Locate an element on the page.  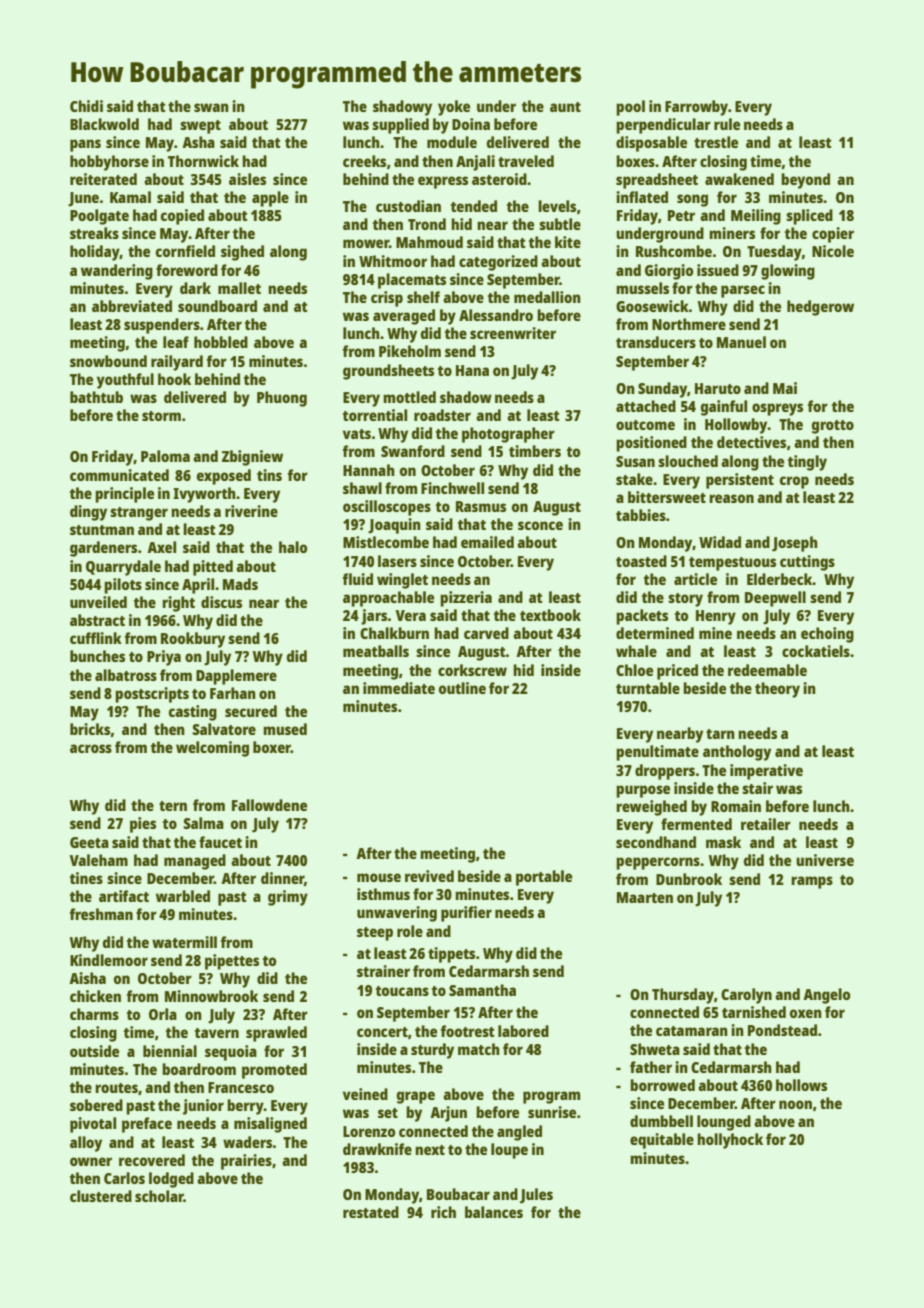
swept is located at coordinates (200, 127).
